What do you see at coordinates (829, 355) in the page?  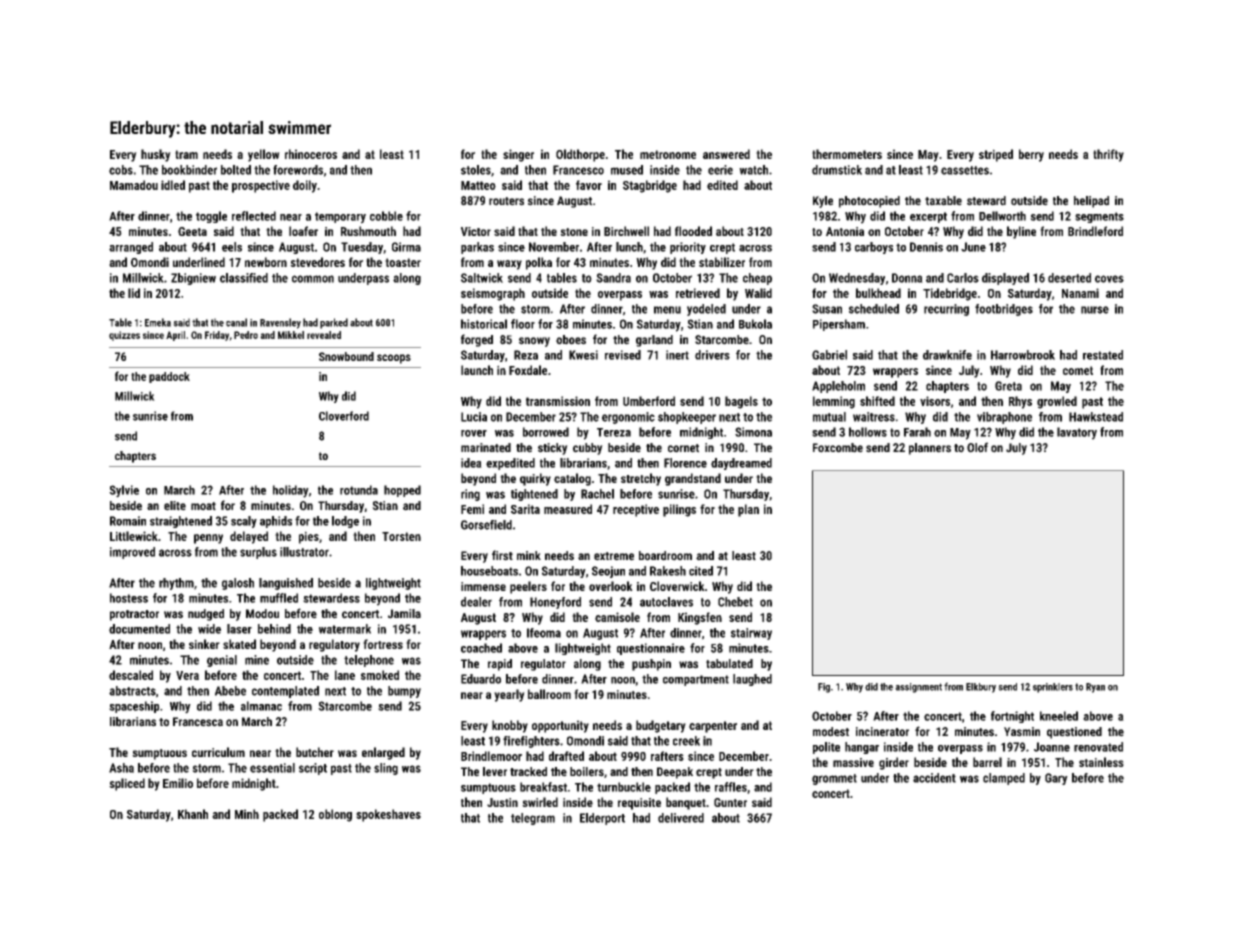 I see `Gabriel` at bounding box center [829, 355].
